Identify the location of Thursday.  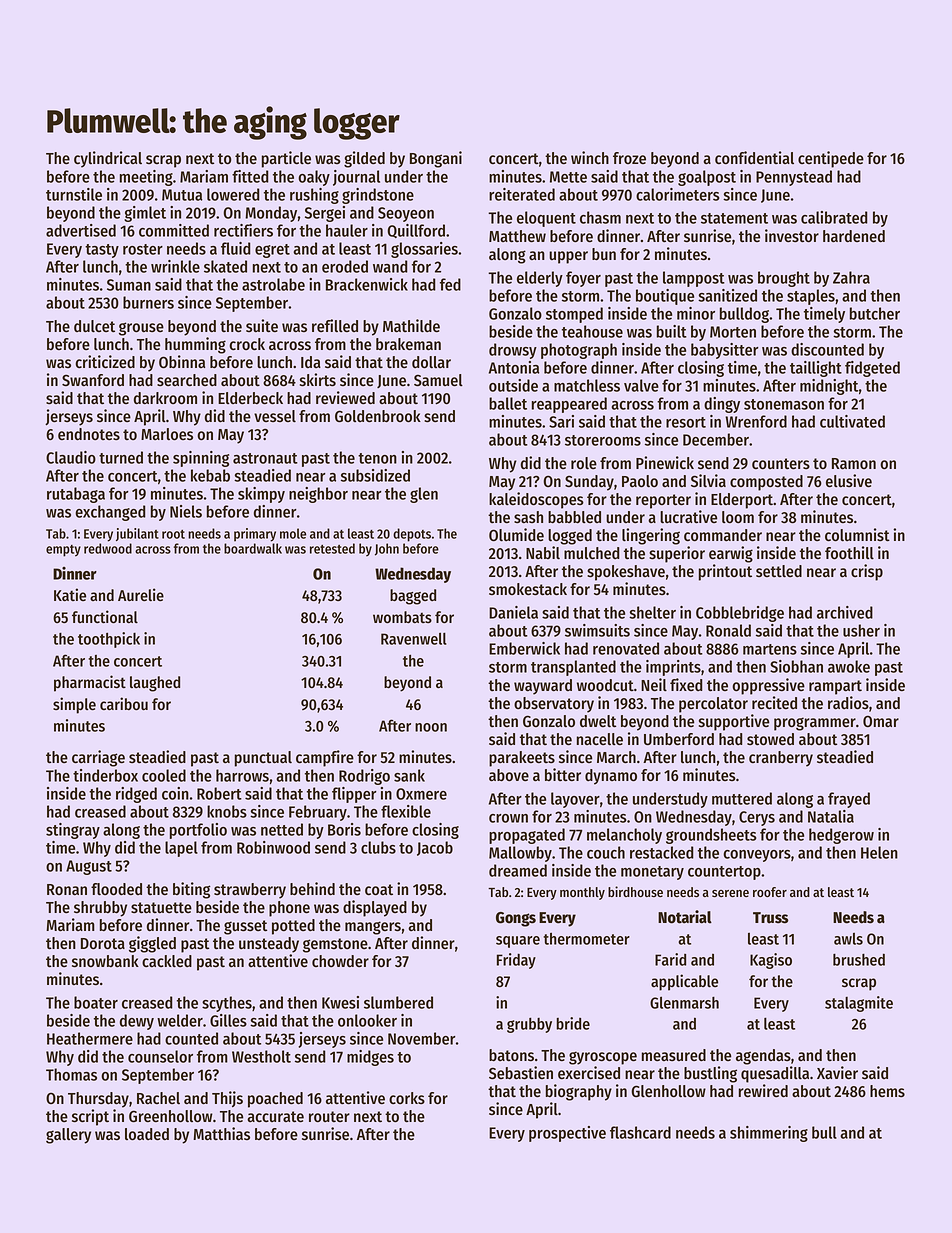
(98, 1100).
